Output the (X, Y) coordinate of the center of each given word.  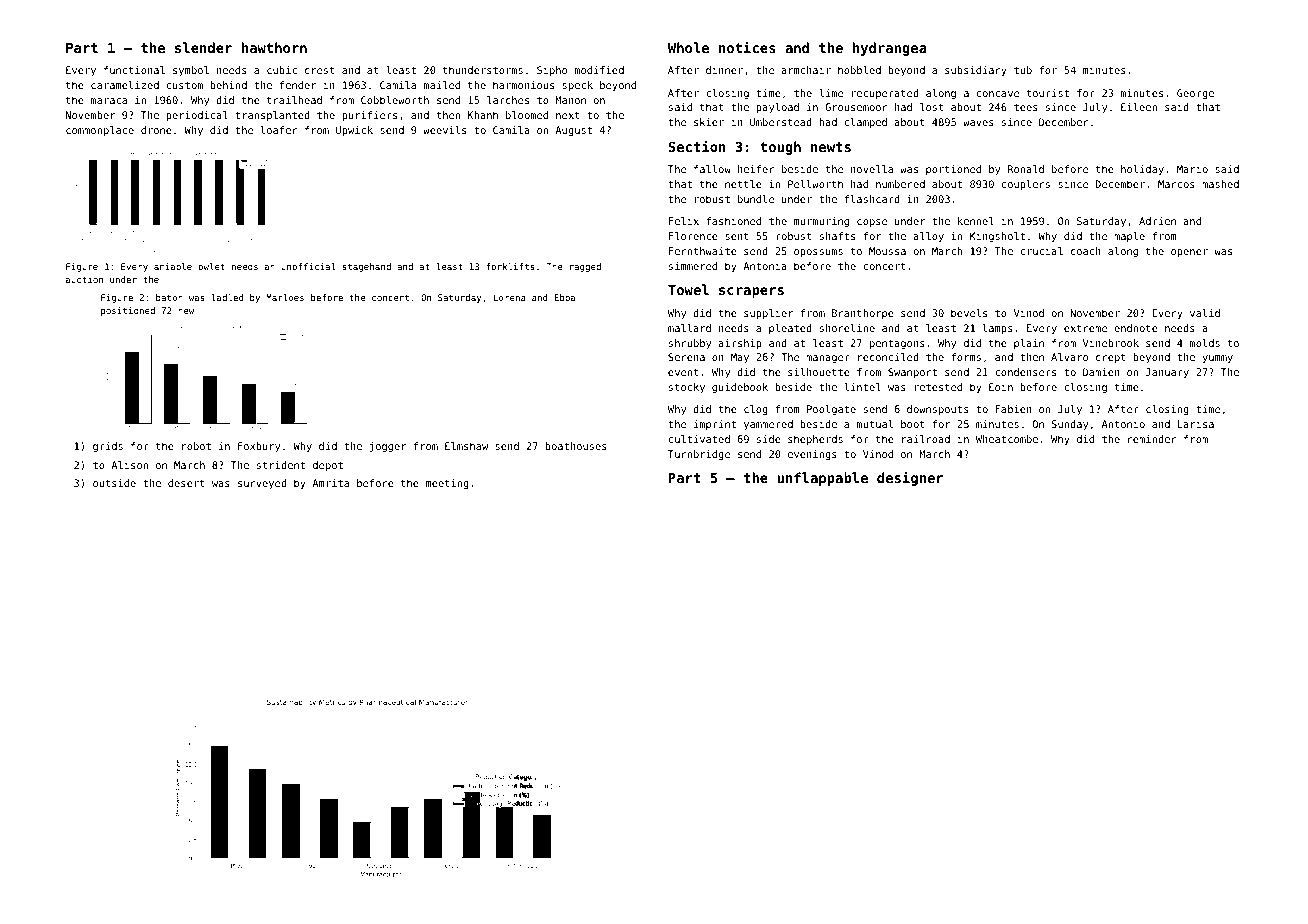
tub (1023, 70)
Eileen (1139, 107)
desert (186, 483)
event (683, 372)
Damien (1101, 372)
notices (747, 47)
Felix (684, 221)
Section (697, 146)
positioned (128, 311)
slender (203, 47)
